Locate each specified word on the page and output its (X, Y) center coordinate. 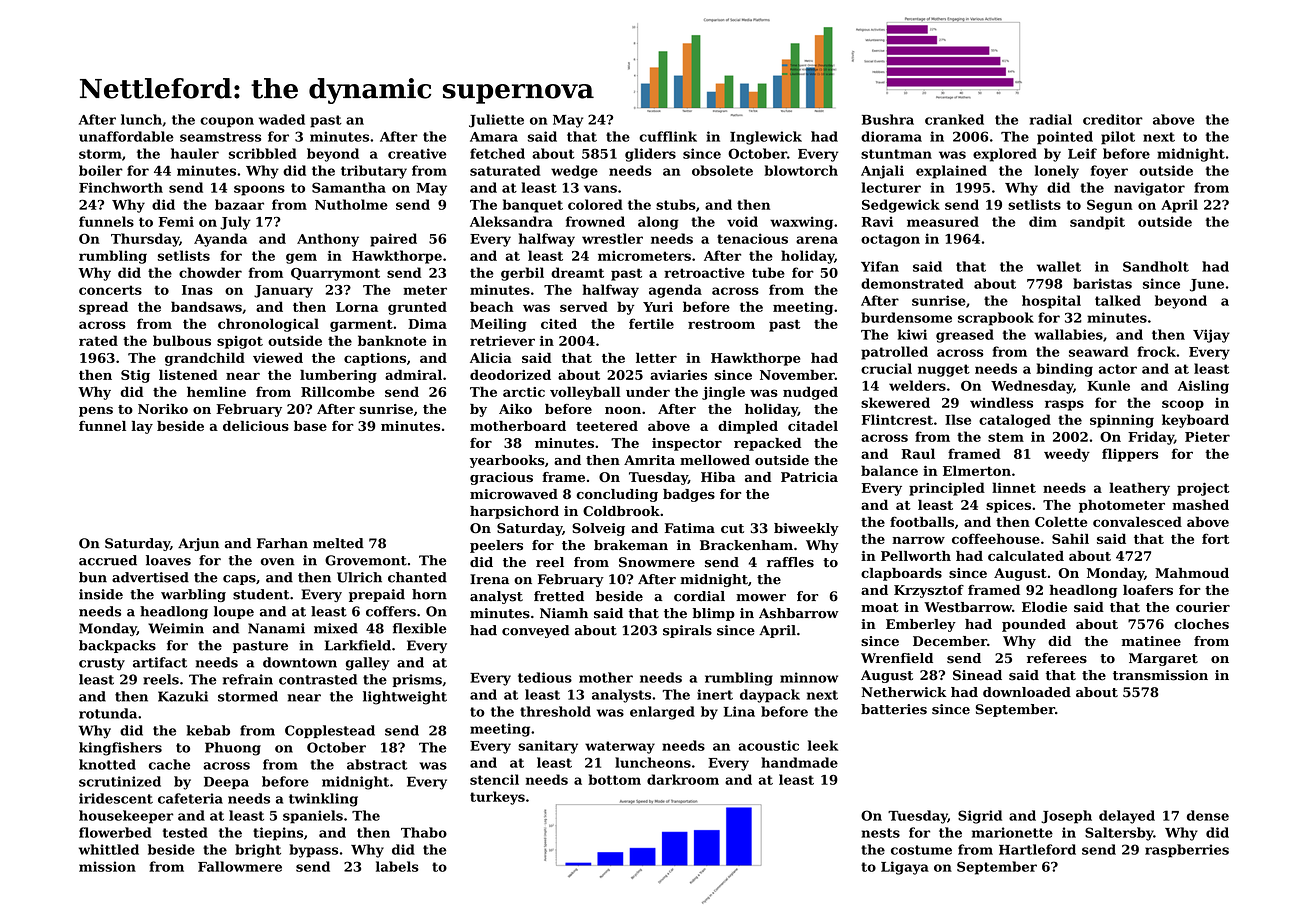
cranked (954, 119)
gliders (650, 155)
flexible (420, 628)
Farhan (282, 543)
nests (880, 833)
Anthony (328, 240)
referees (1057, 658)
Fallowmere (240, 866)
